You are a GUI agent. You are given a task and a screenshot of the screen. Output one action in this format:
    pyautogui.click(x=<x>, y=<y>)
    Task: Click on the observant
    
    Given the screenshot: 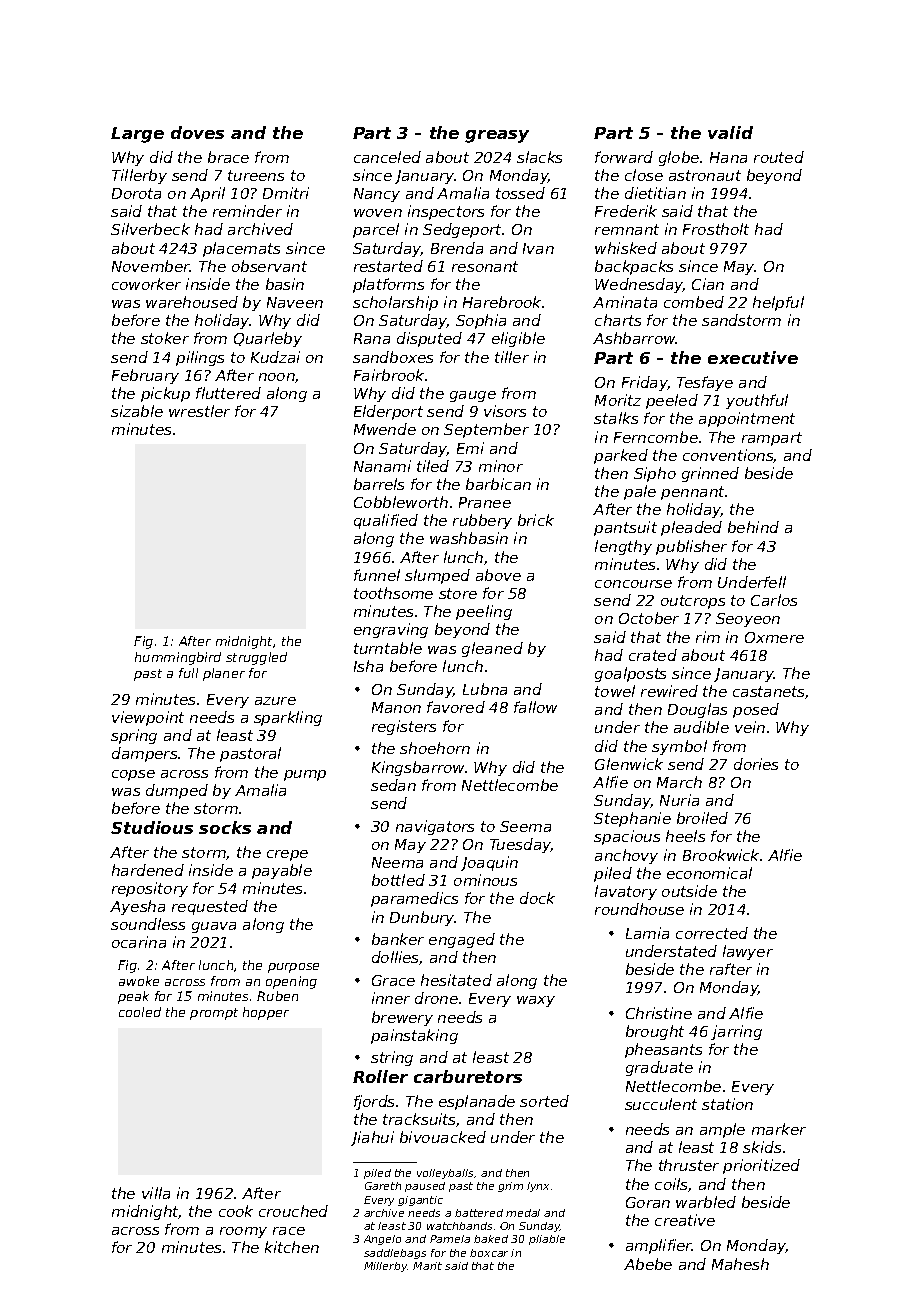 What is the action you would take?
    pyautogui.click(x=269, y=266)
